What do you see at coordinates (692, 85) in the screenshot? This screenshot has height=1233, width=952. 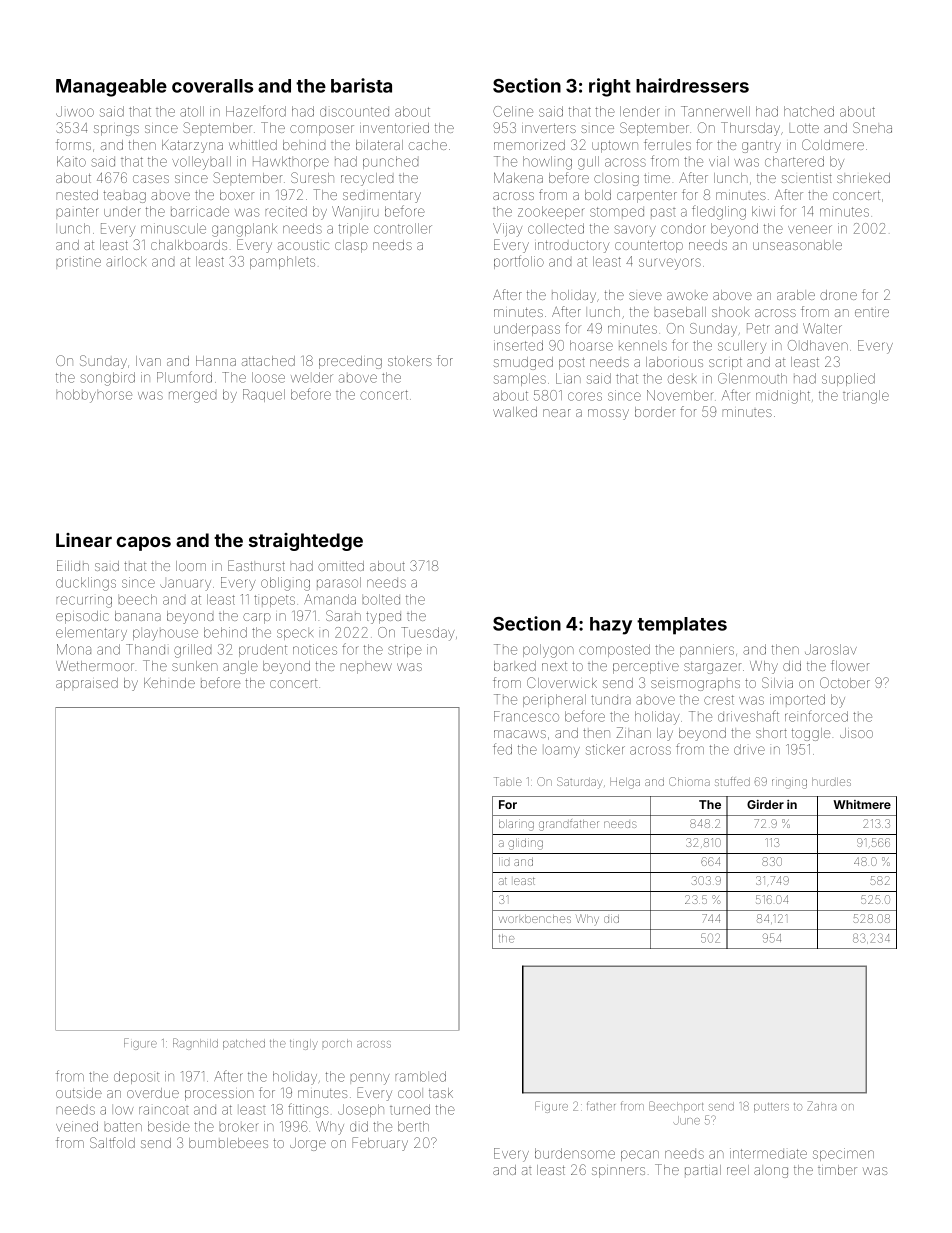 I see `hairdressers` at bounding box center [692, 85].
